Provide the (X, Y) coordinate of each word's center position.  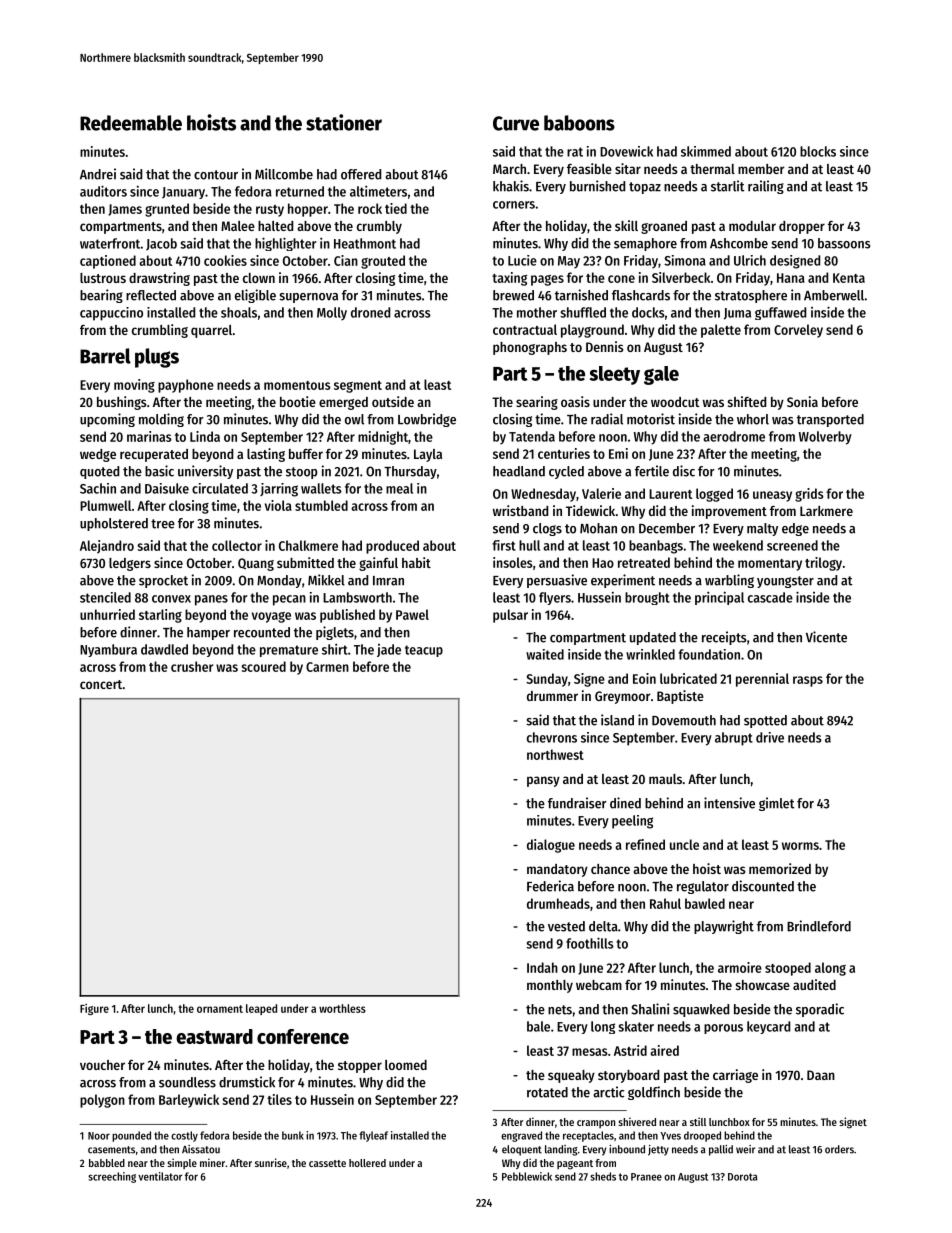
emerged (343, 403)
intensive (729, 803)
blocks (818, 151)
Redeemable (131, 123)
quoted (99, 472)
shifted (747, 401)
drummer (552, 696)
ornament (220, 1009)
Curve (516, 123)
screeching (112, 1177)
